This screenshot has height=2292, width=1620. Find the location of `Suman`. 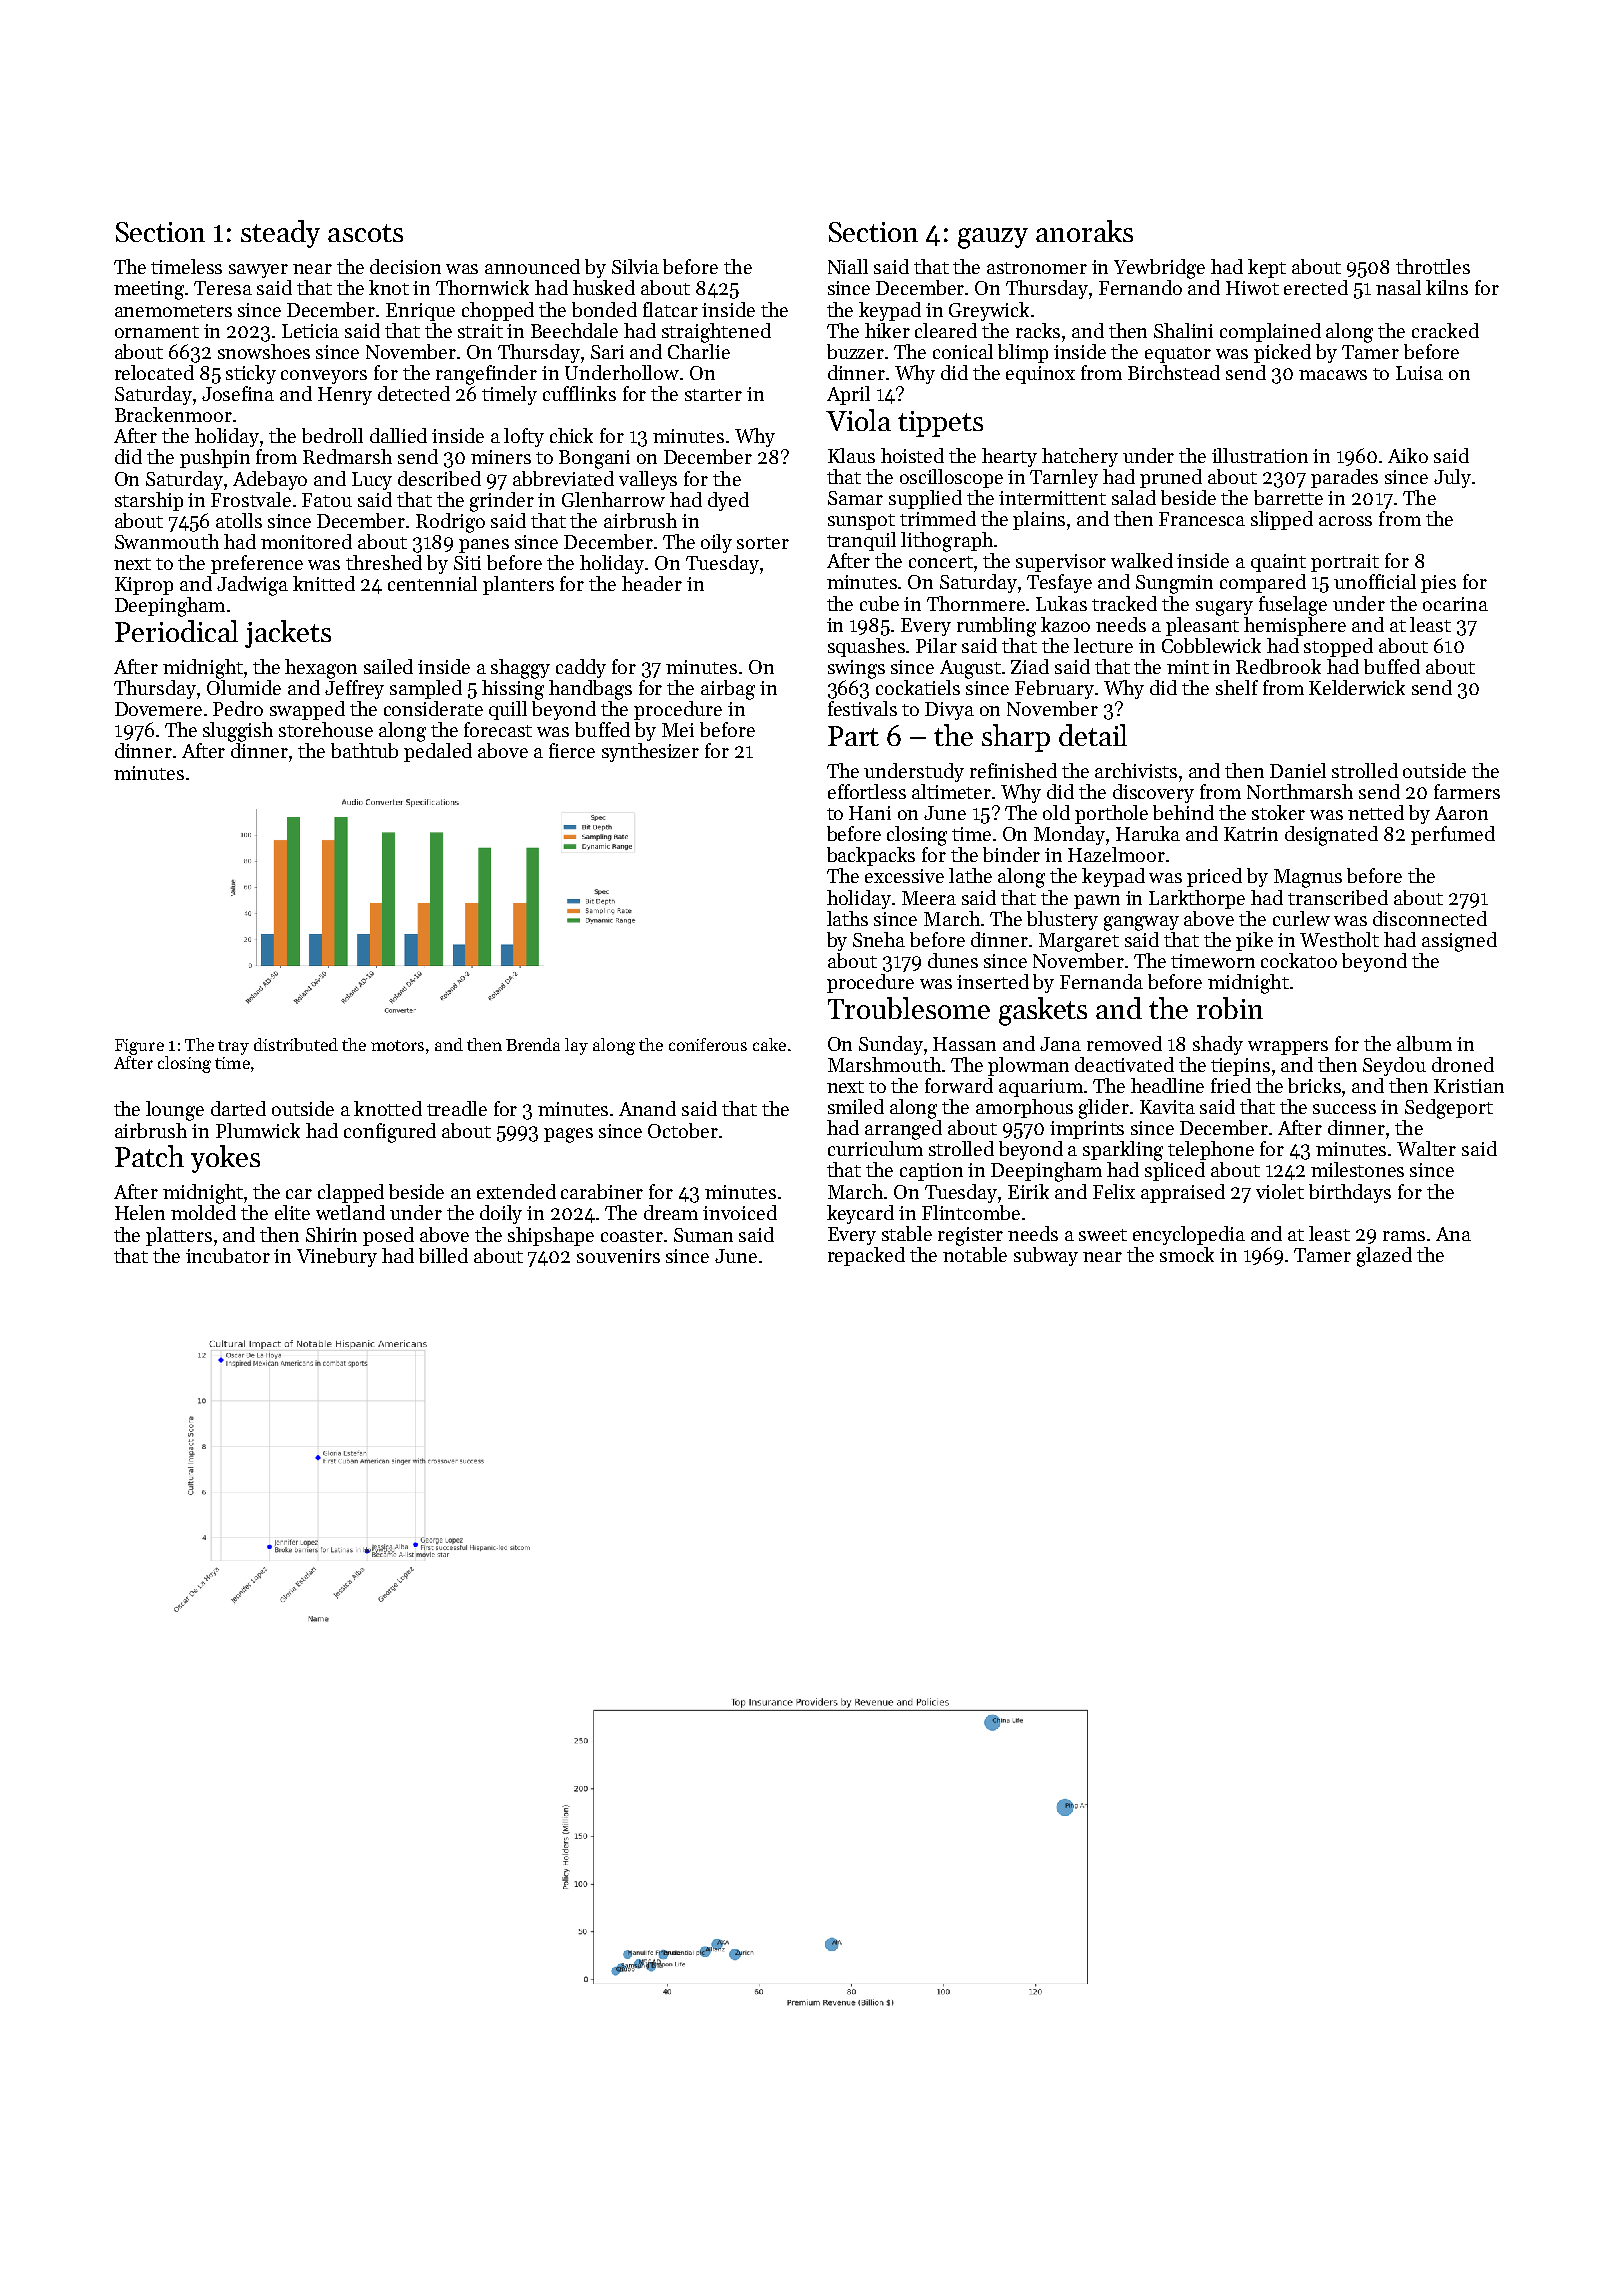

Suman is located at coordinates (703, 1235).
